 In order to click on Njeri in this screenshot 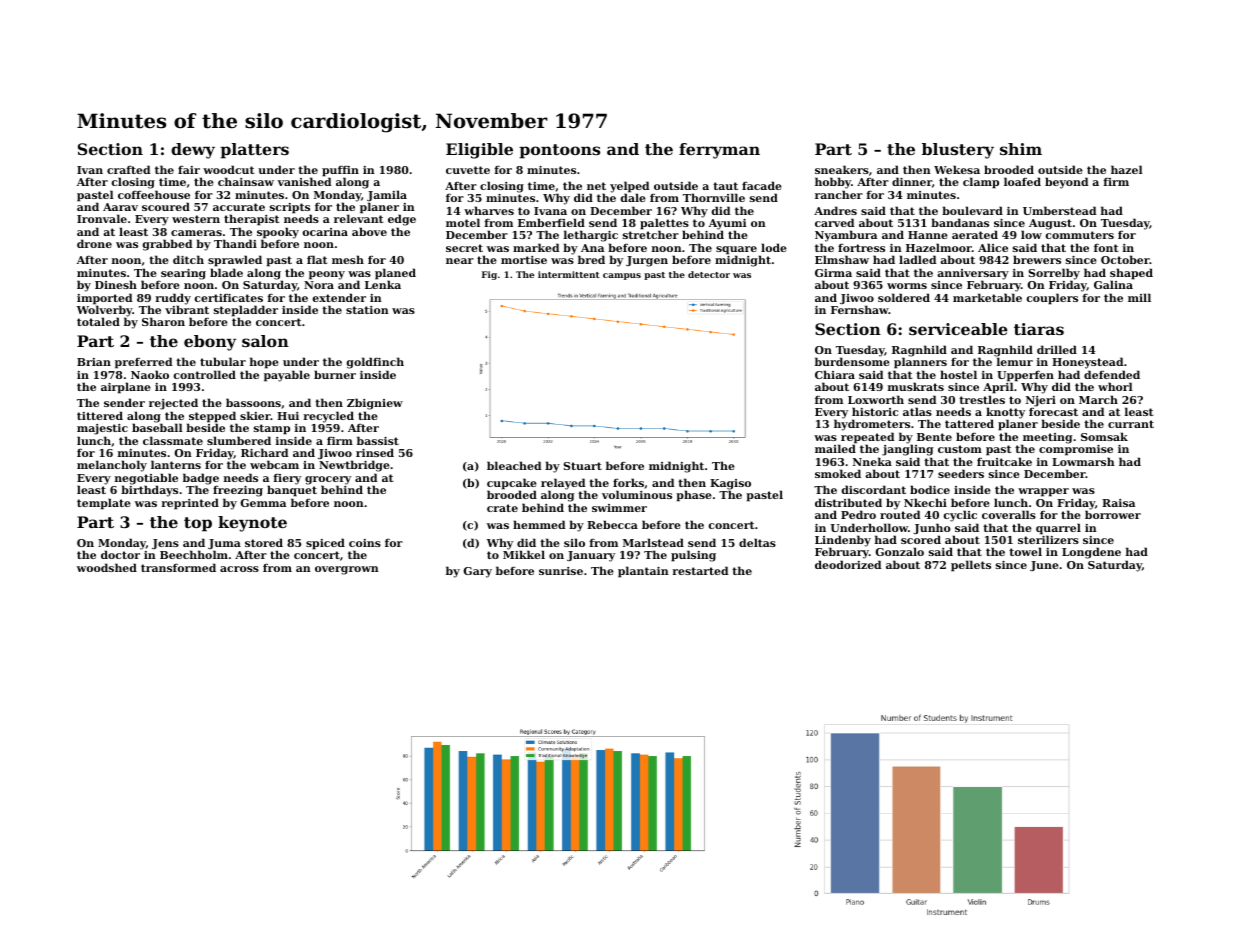, I will do `click(1041, 401)`.
